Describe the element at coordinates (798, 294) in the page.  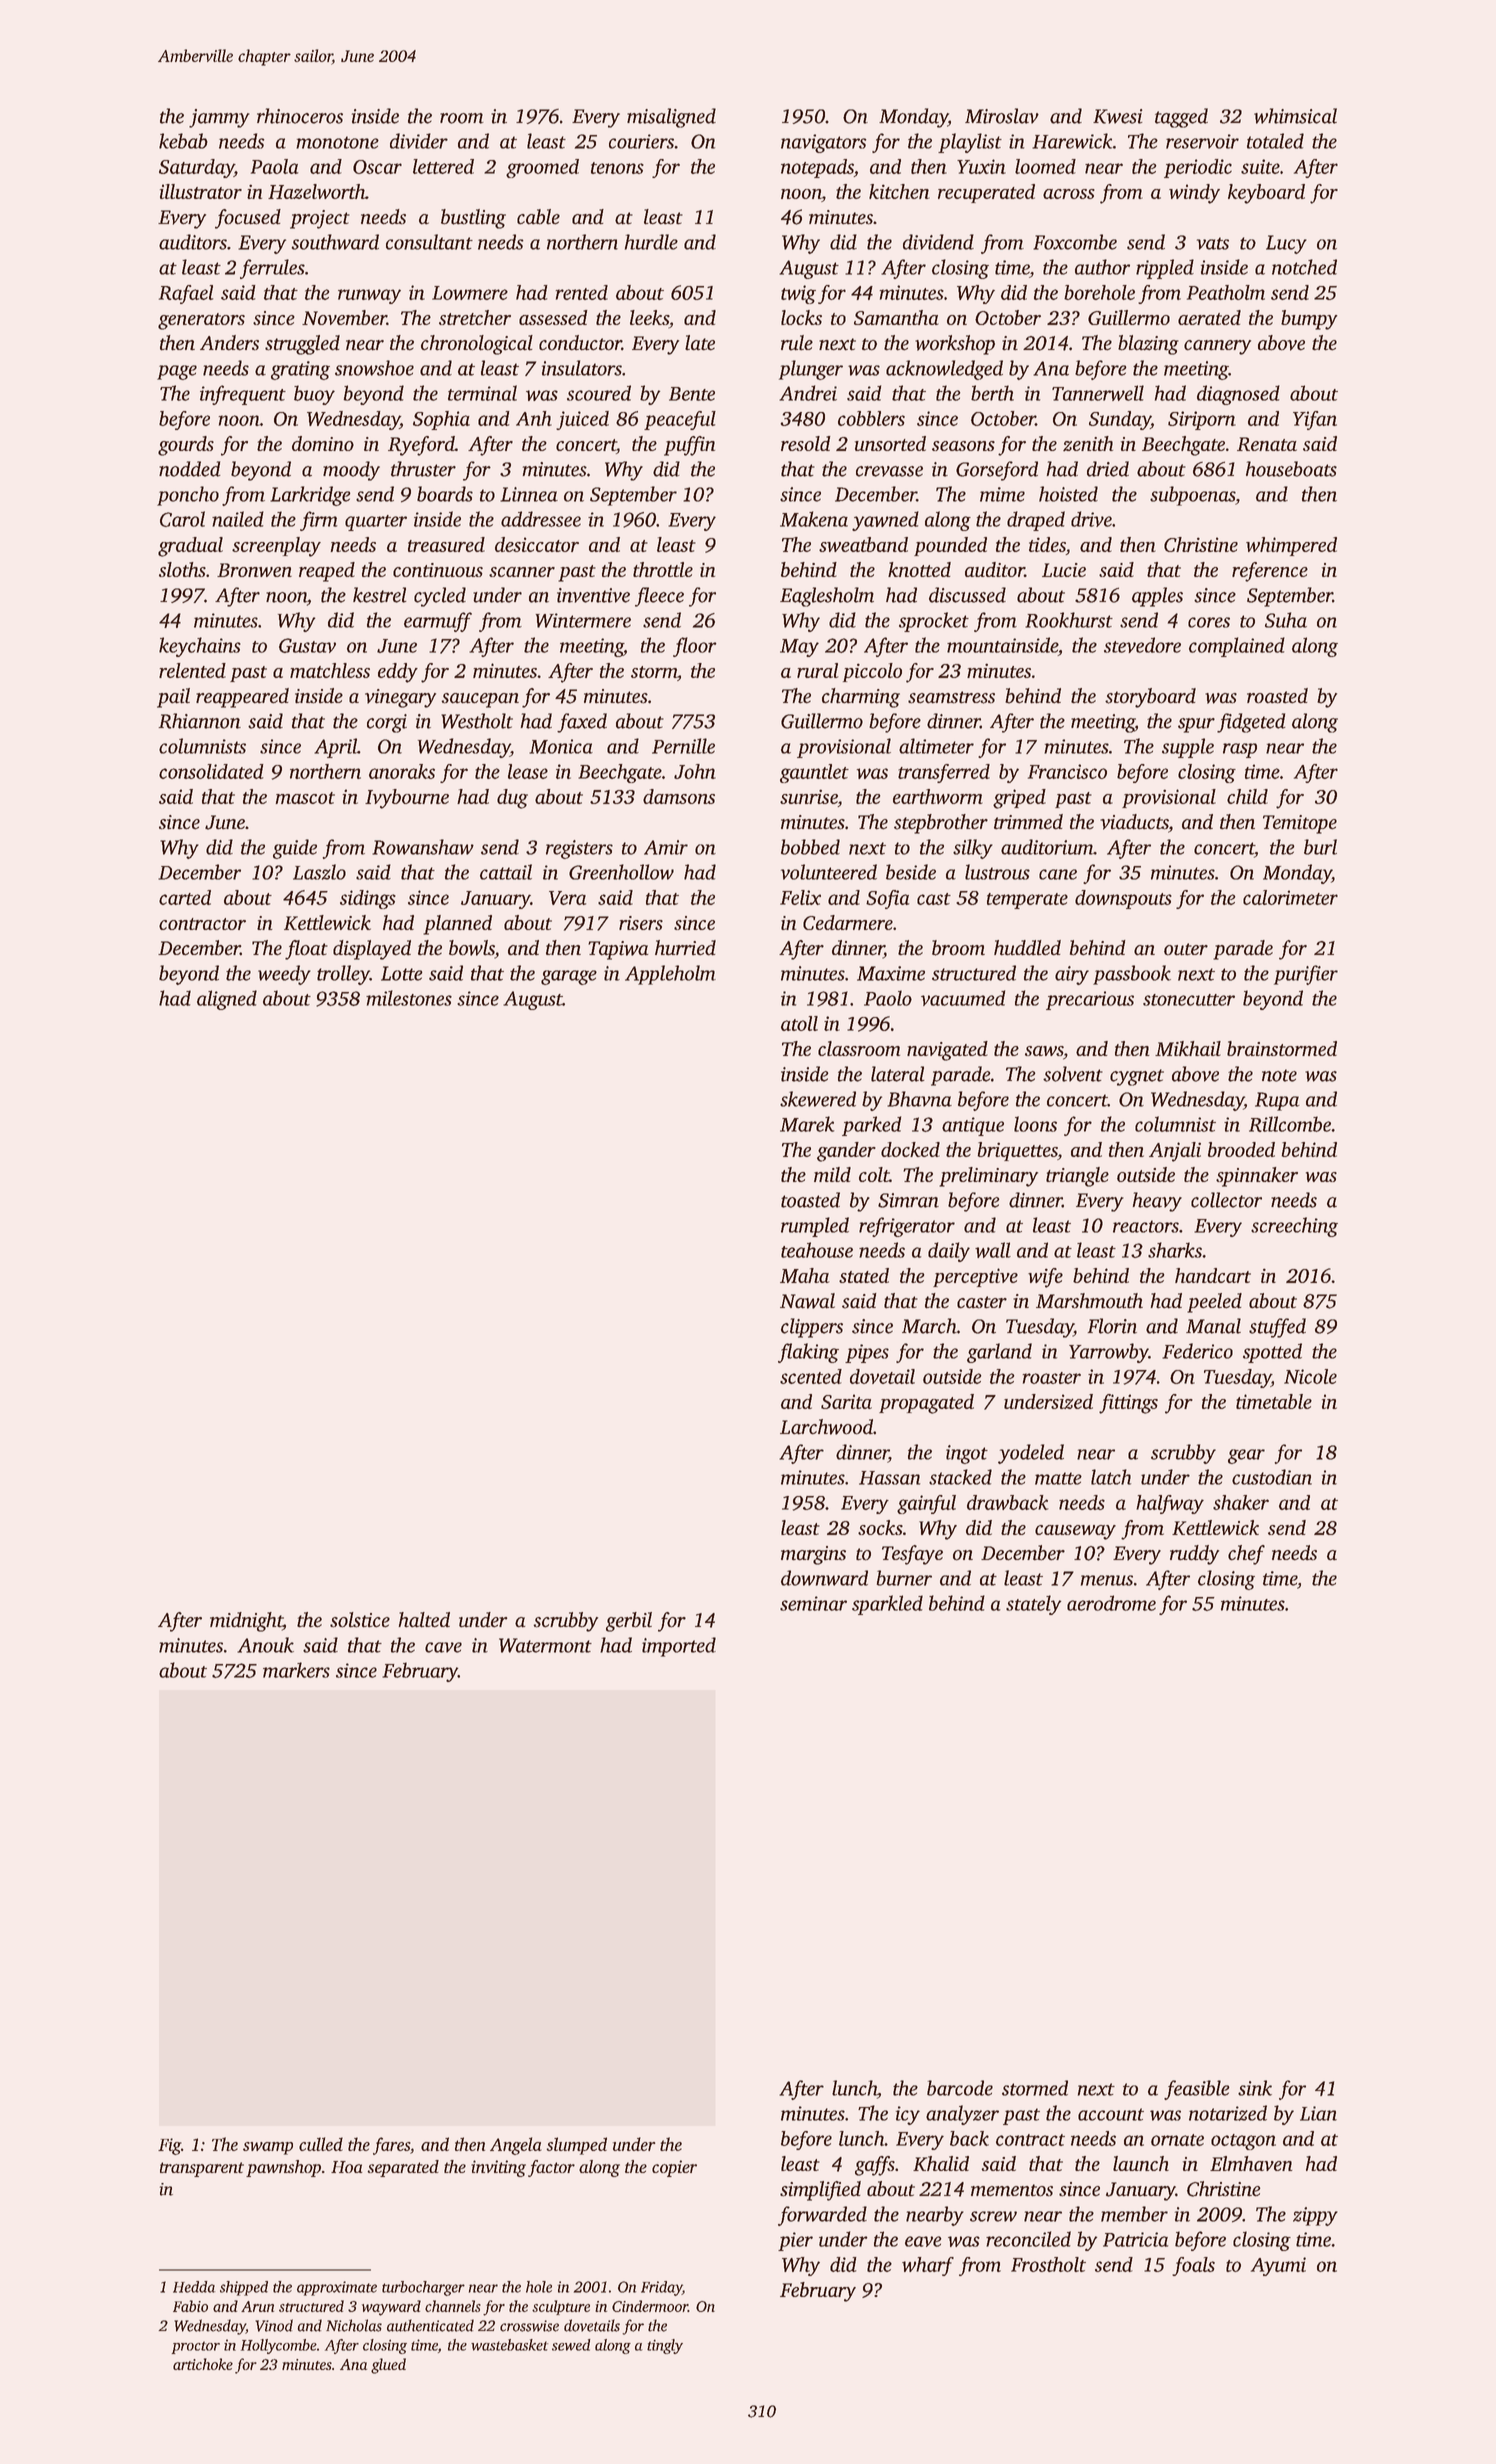
I see `twig` at that location.
